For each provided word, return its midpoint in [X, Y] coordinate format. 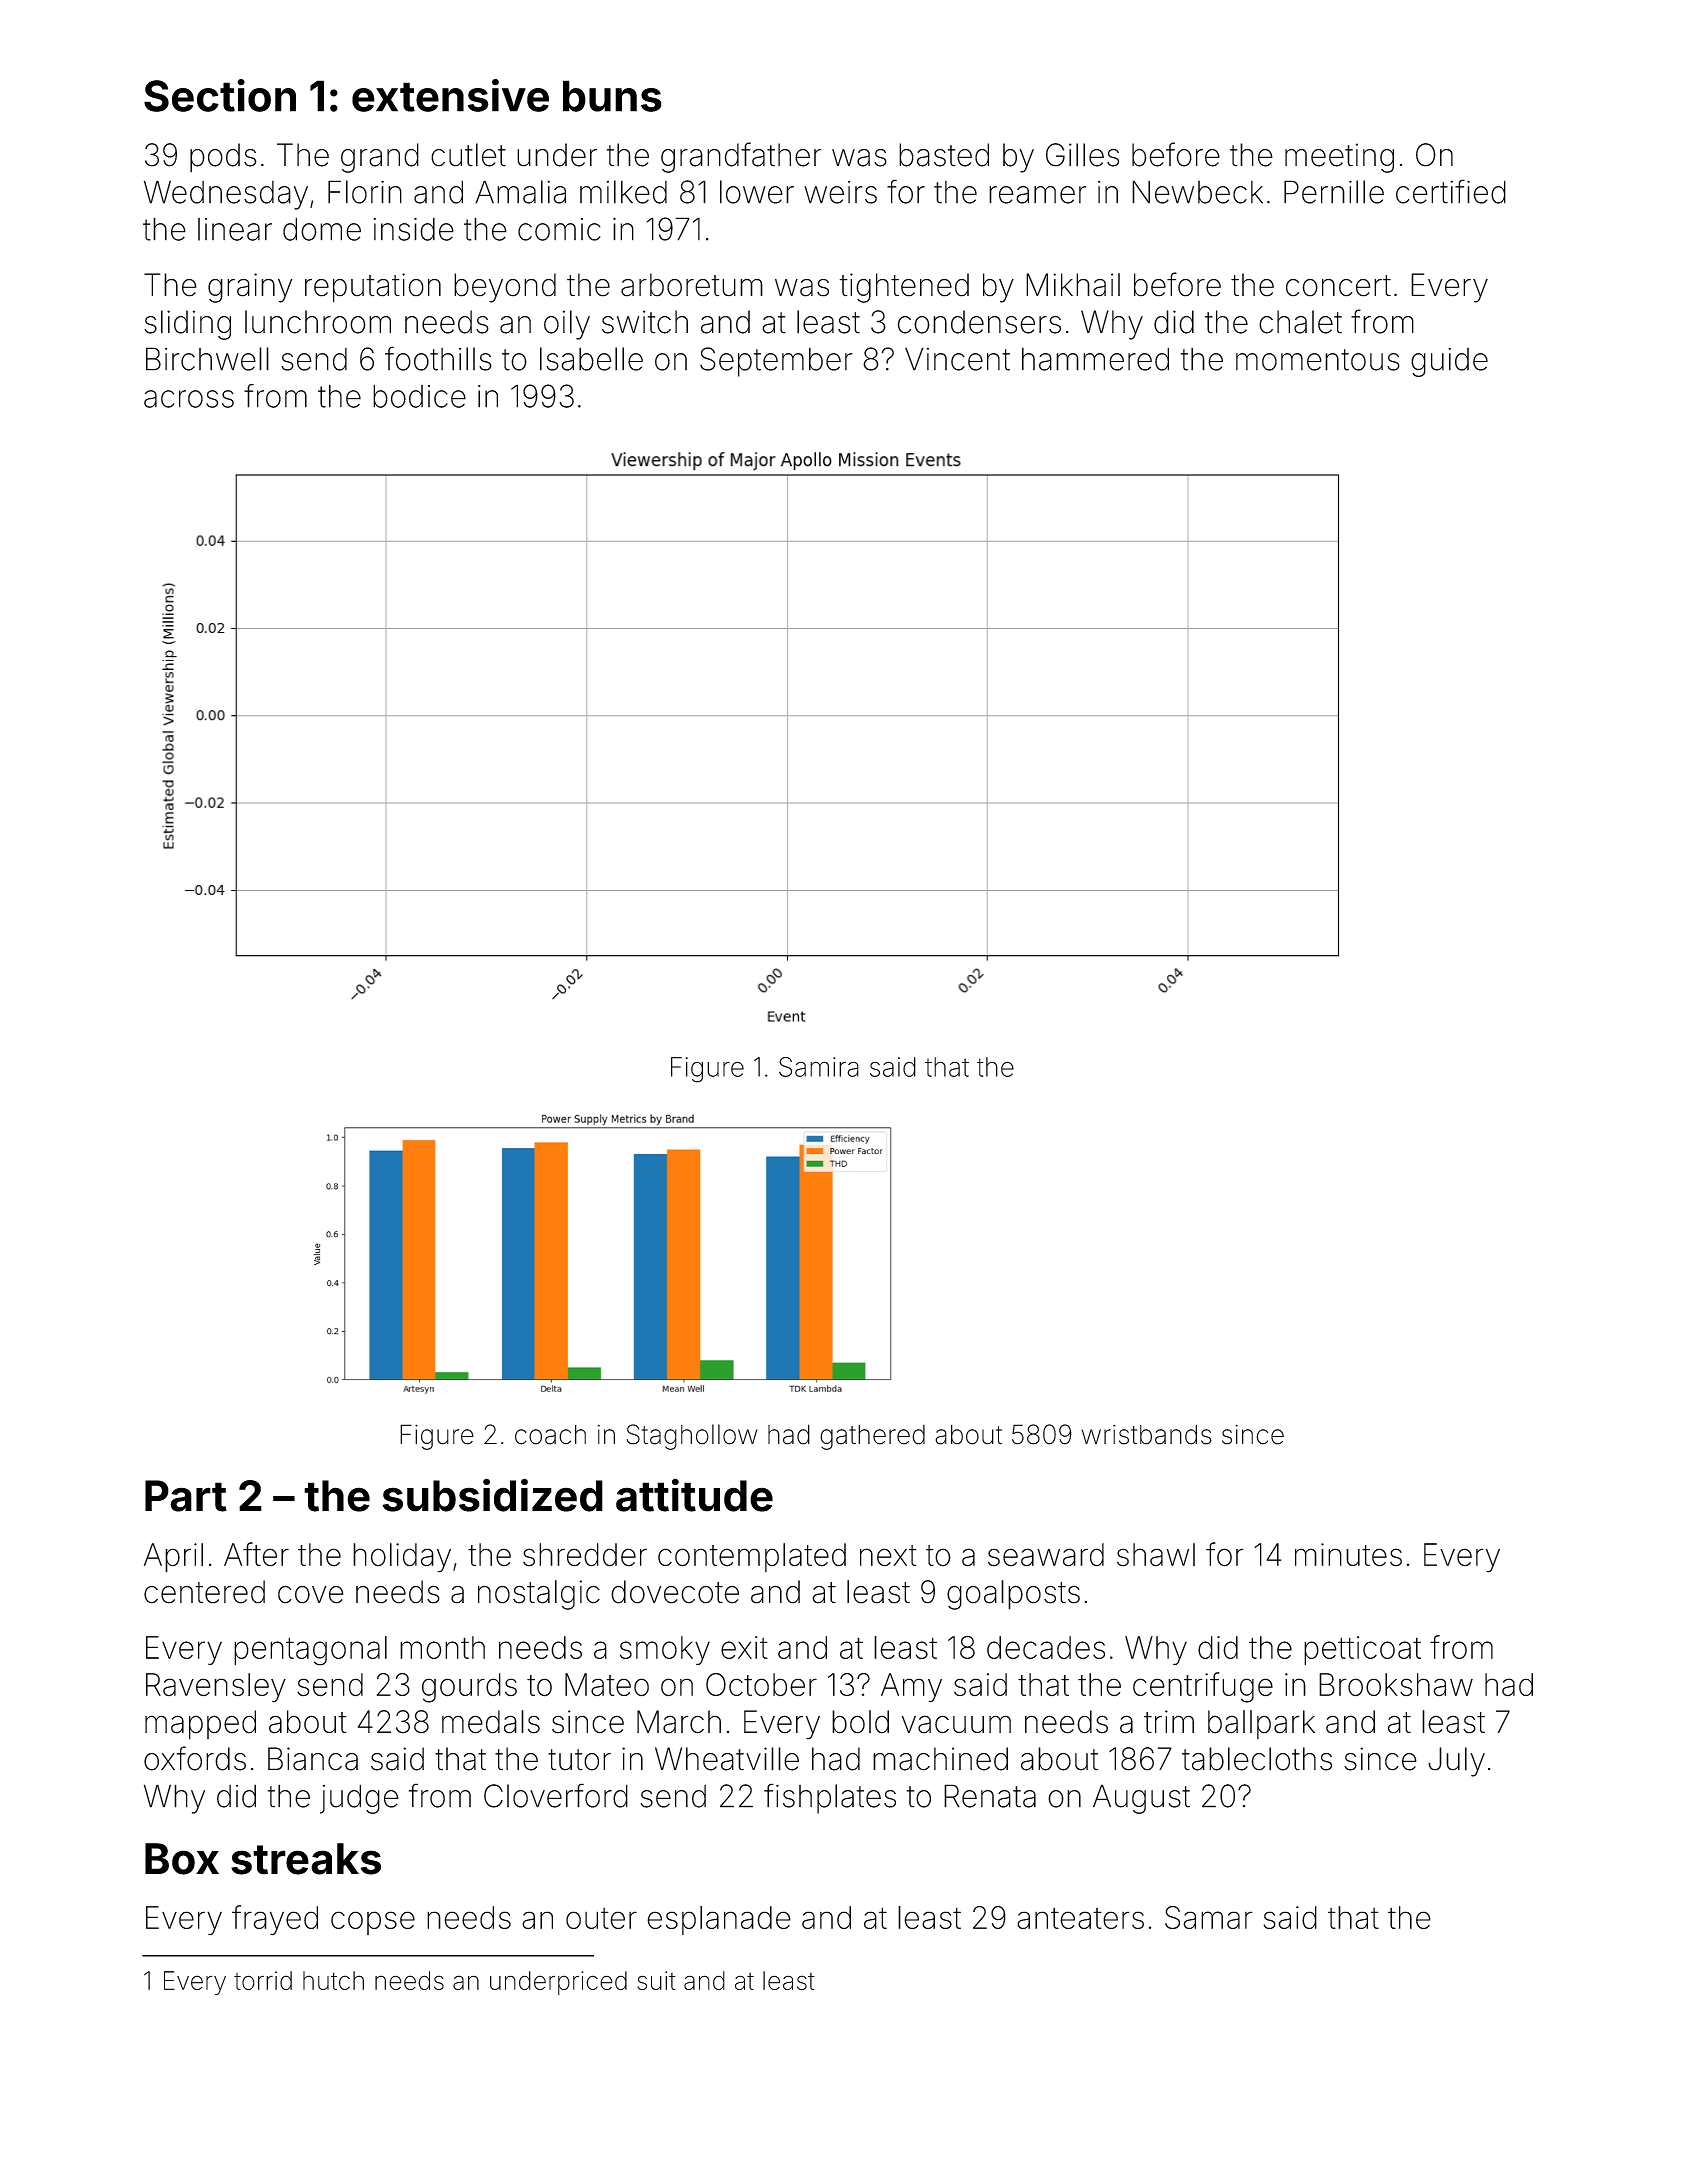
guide [1449, 362]
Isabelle [591, 359]
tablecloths [1257, 1759]
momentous [1318, 360]
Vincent [957, 359]
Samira [819, 1067]
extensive [450, 95]
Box [182, 1859]
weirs [840, 192]
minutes [1348, 1555]
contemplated [752, 1557]
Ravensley [216, 1688]
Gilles [1082, 155]
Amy [911, 1688]
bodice [419, 396]
